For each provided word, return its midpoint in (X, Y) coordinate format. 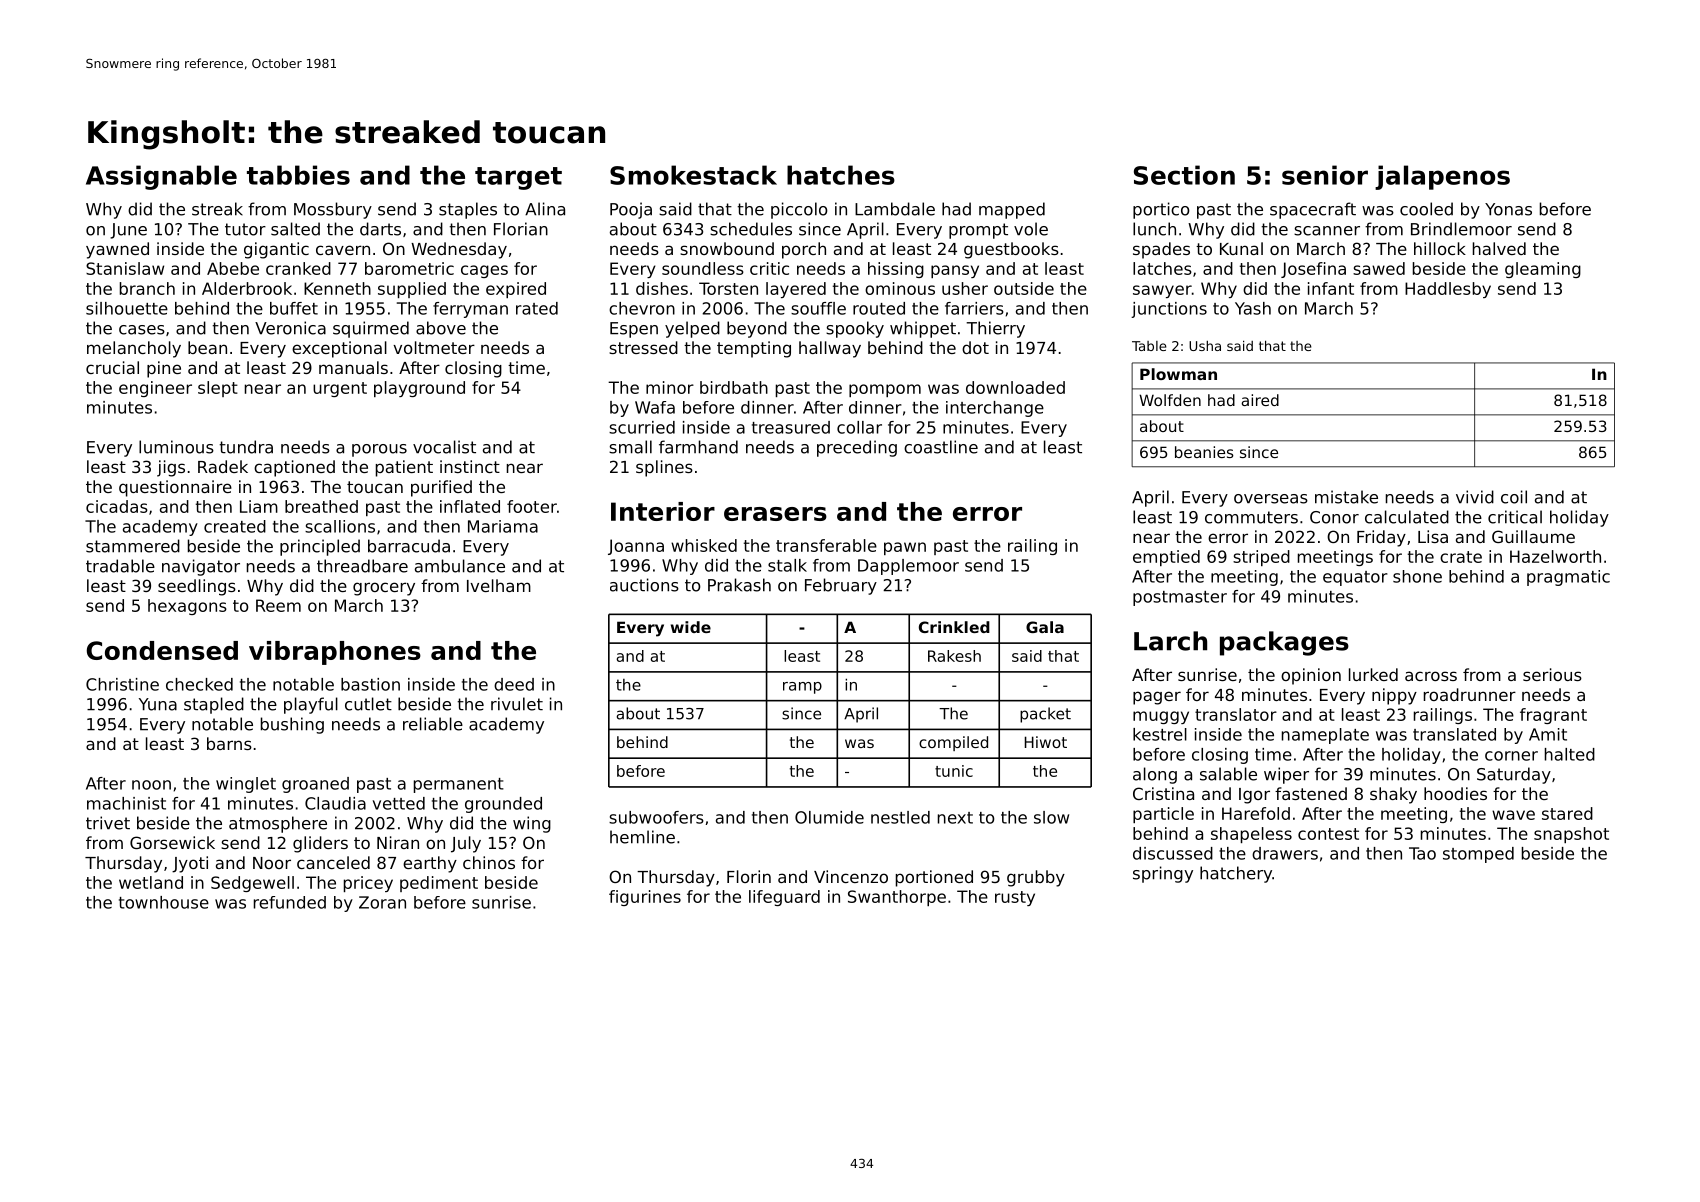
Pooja (631, 210)
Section (1184, 175)
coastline (941, 447)
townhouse (164, 902)
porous (379, 450)
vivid (1475, 497)
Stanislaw (125, 268)
